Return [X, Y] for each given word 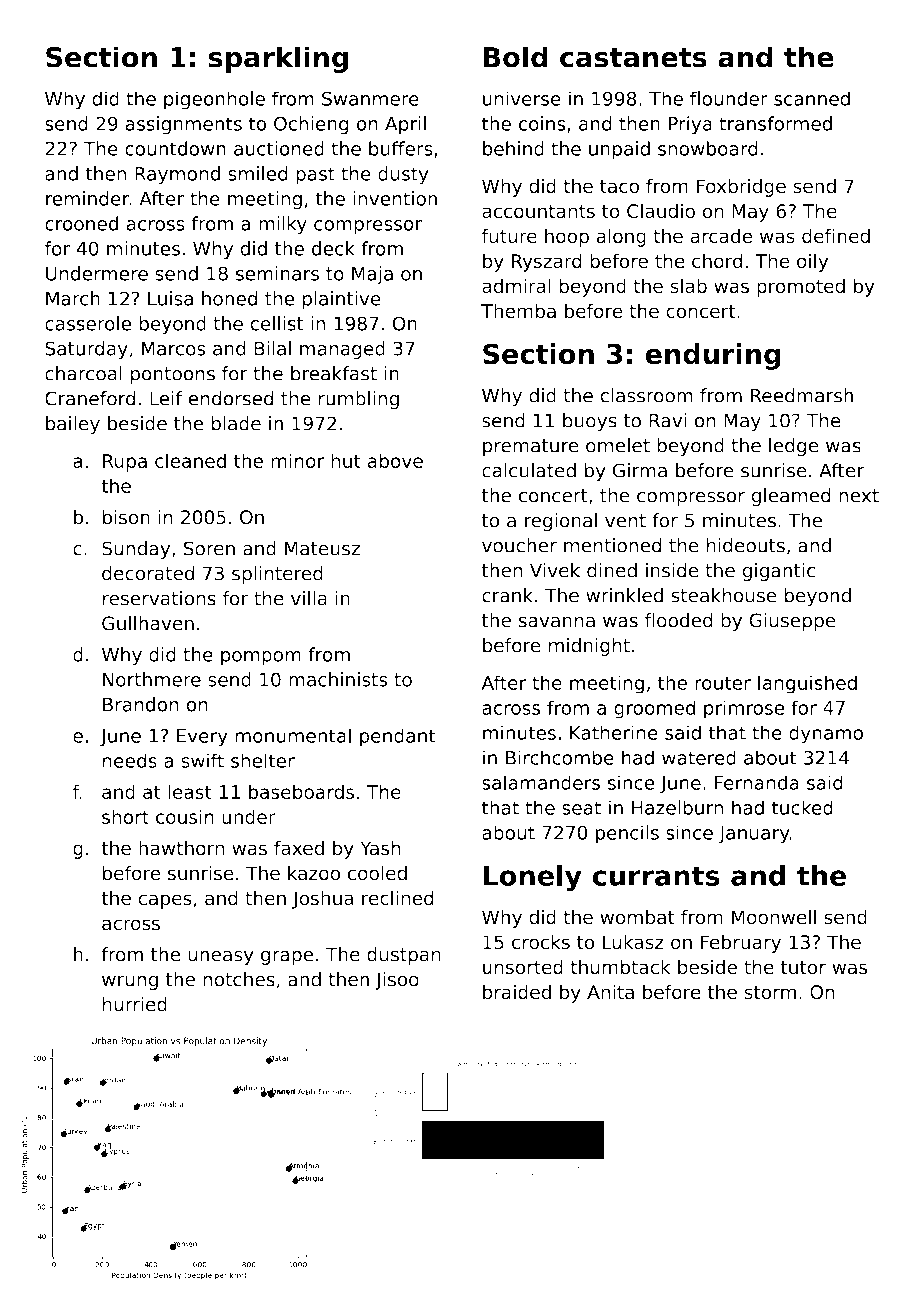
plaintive [341, 300]
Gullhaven [148, 623]
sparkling [278, 59]
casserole [88, 323]
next [859, 496]
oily [812, 262]
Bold [516, 57]
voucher [519, 545]
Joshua [322, 899]
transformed [775, 123]
